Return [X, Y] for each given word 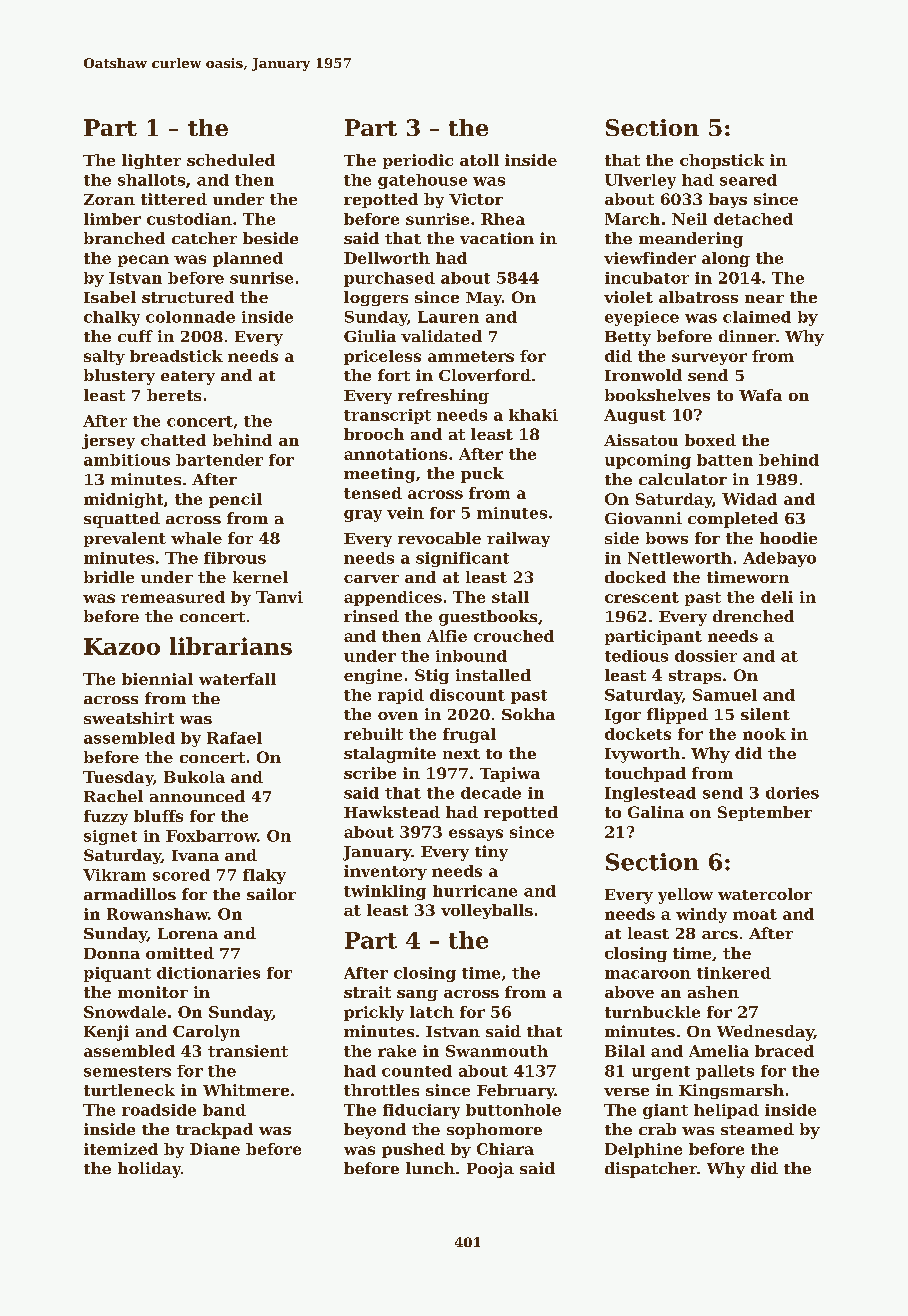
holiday [149, 1170]
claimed [757, 317]
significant [462, 559]
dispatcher [651, 1170]
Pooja [490, 1170]
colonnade [190, 317]
